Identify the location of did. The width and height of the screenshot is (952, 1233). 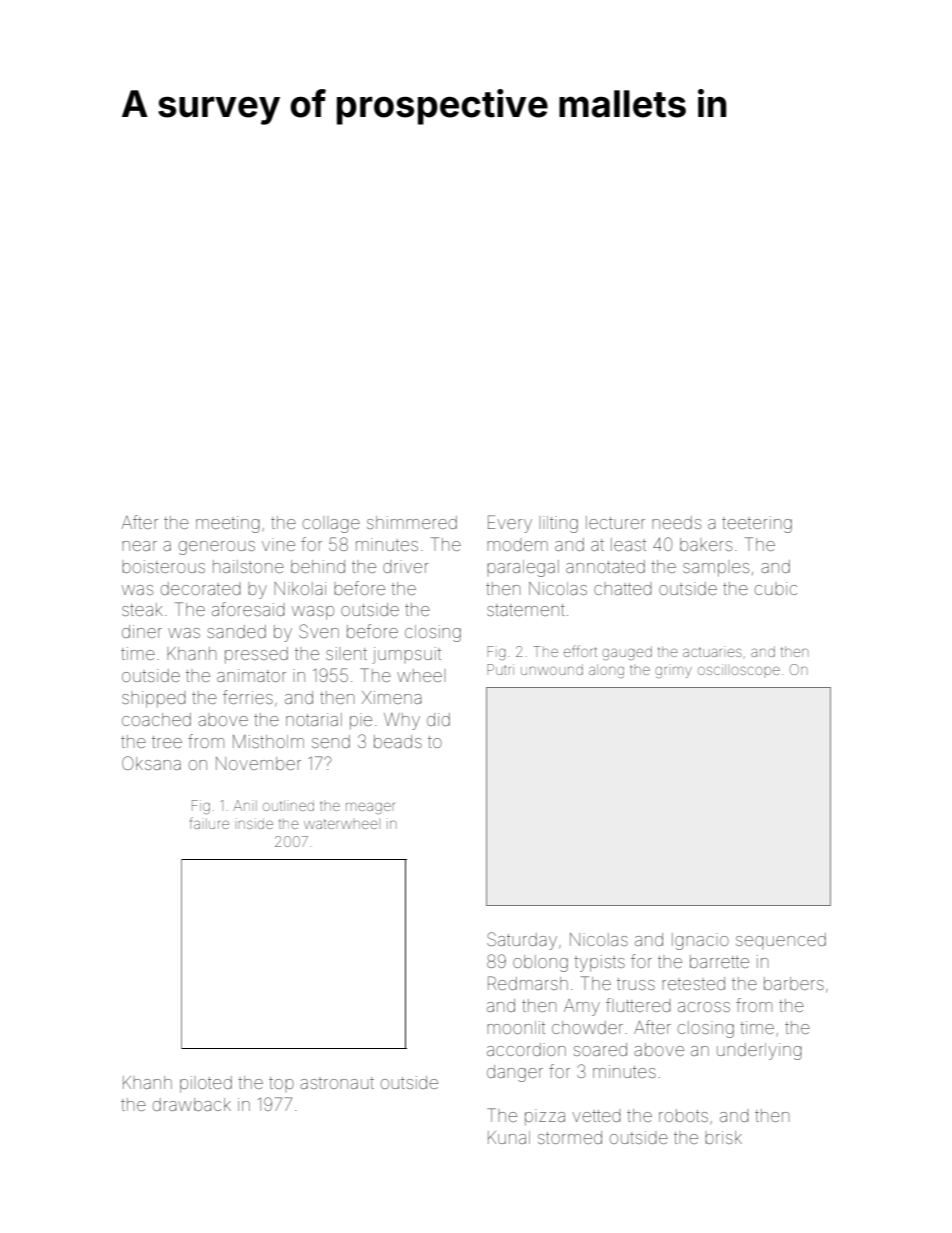
(438, 719).
